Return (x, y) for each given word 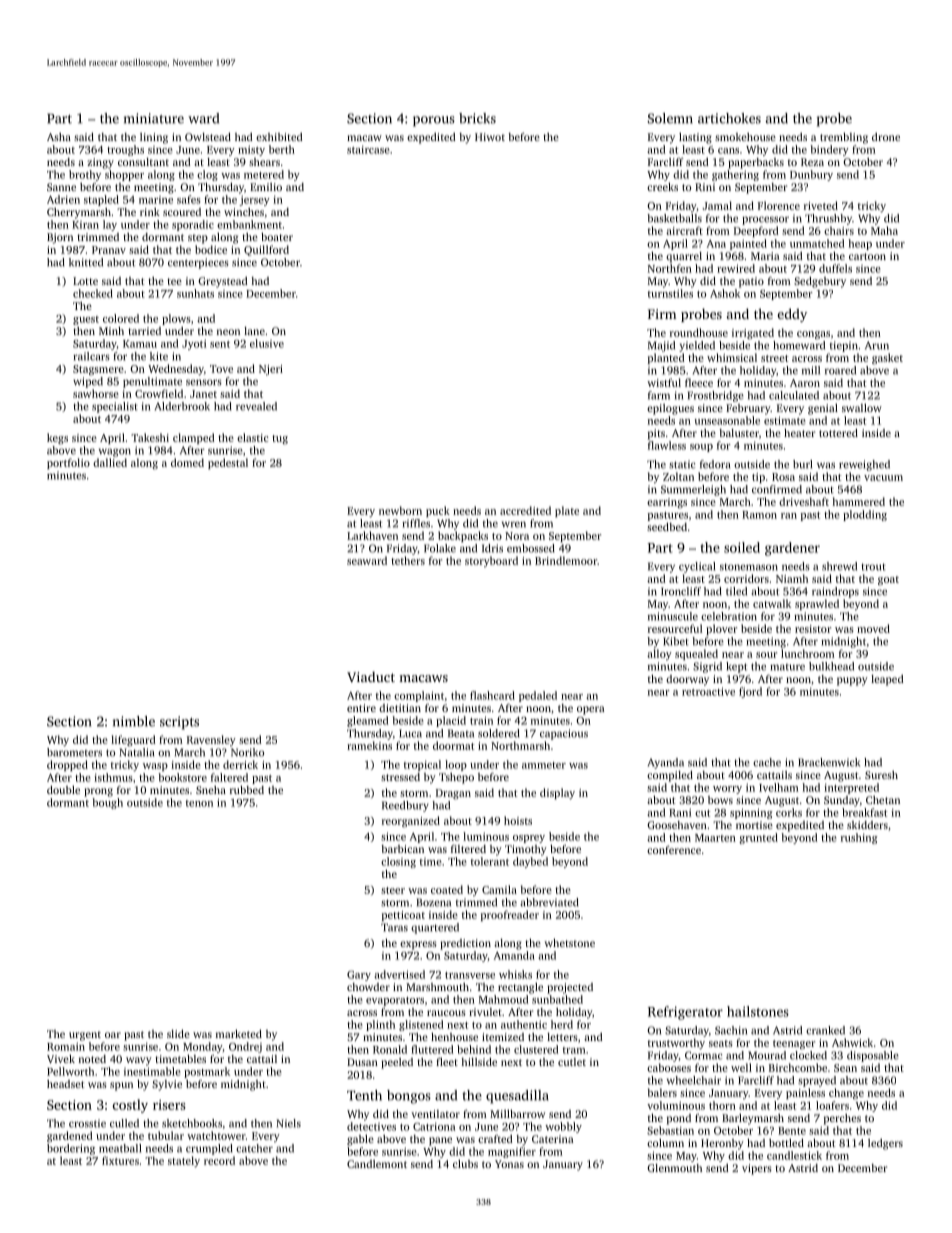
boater (277, 236)
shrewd (839, 566)
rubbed (247, 789)
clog (207, 175)
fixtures (120, 1160)
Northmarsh (520, 745)
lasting (695, 138)
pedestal (228, 463)
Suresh (881, 775)
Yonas (509, 1164)
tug (280, 440)
